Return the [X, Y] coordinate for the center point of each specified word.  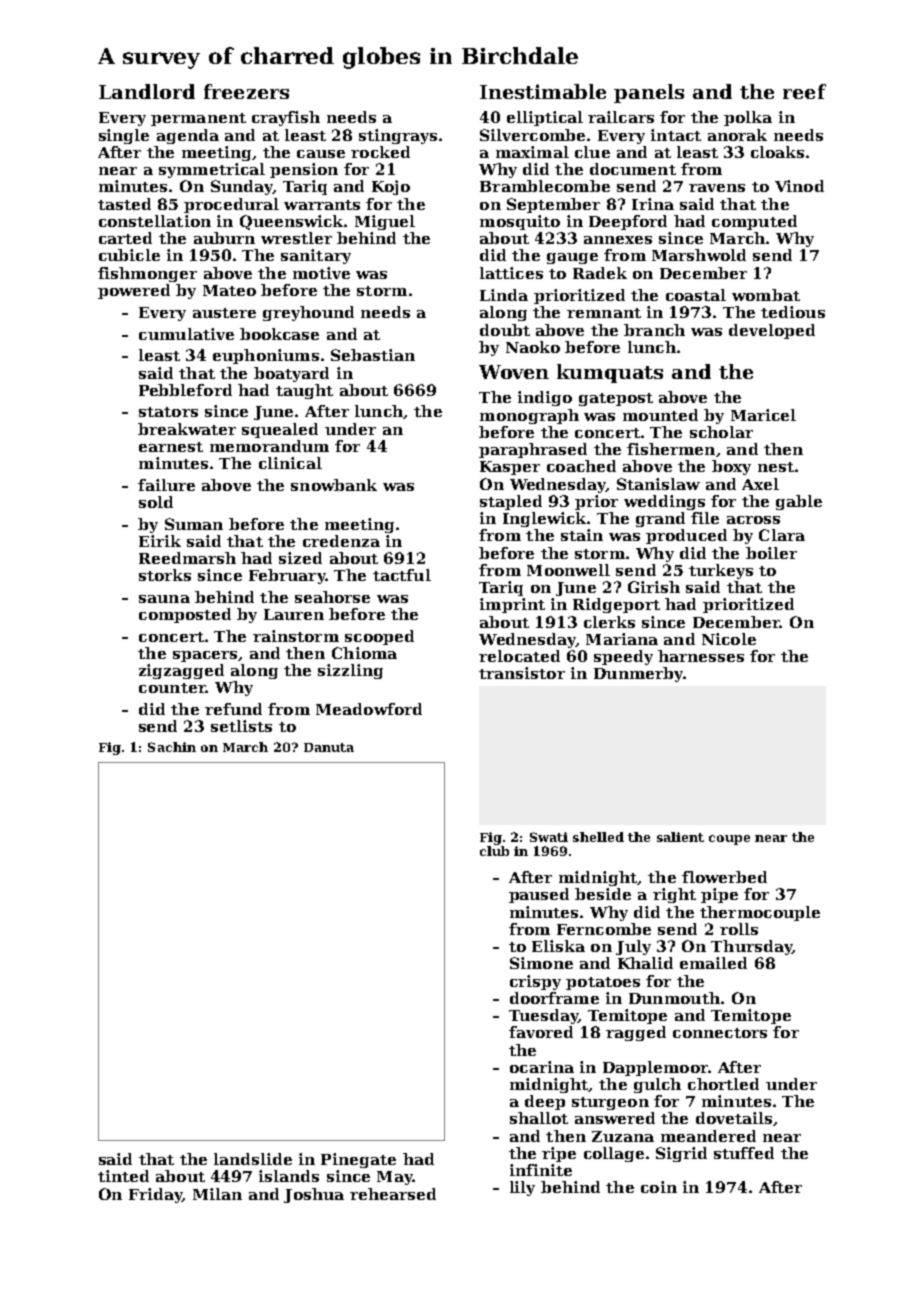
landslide [253, 1159]
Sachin [172, 747]
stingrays [398, 136]
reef [804, 91]
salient [680, 837]
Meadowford [369, 709]
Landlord [147, 91]
